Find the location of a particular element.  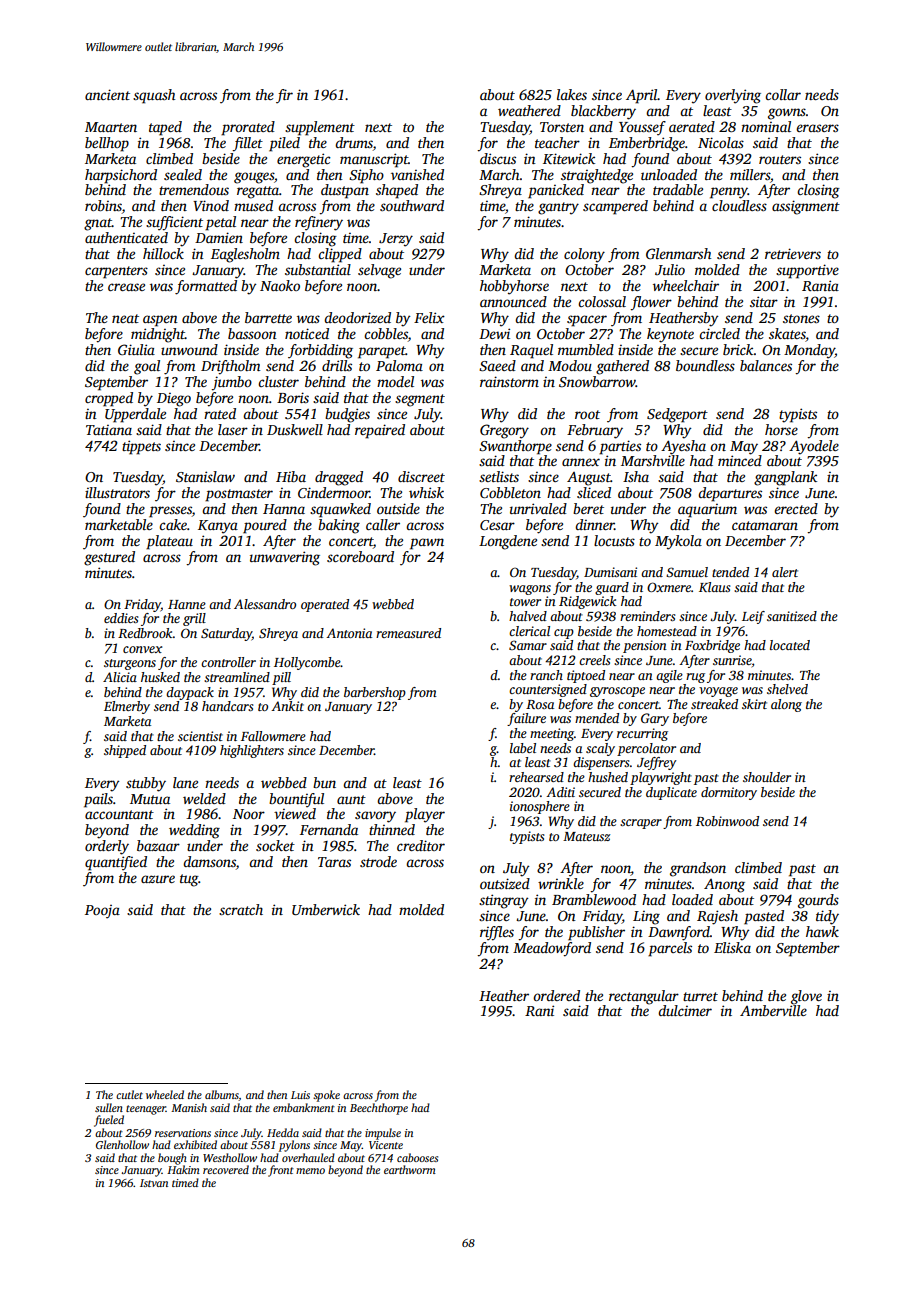

Monday is located at coordinates (809, 351).
